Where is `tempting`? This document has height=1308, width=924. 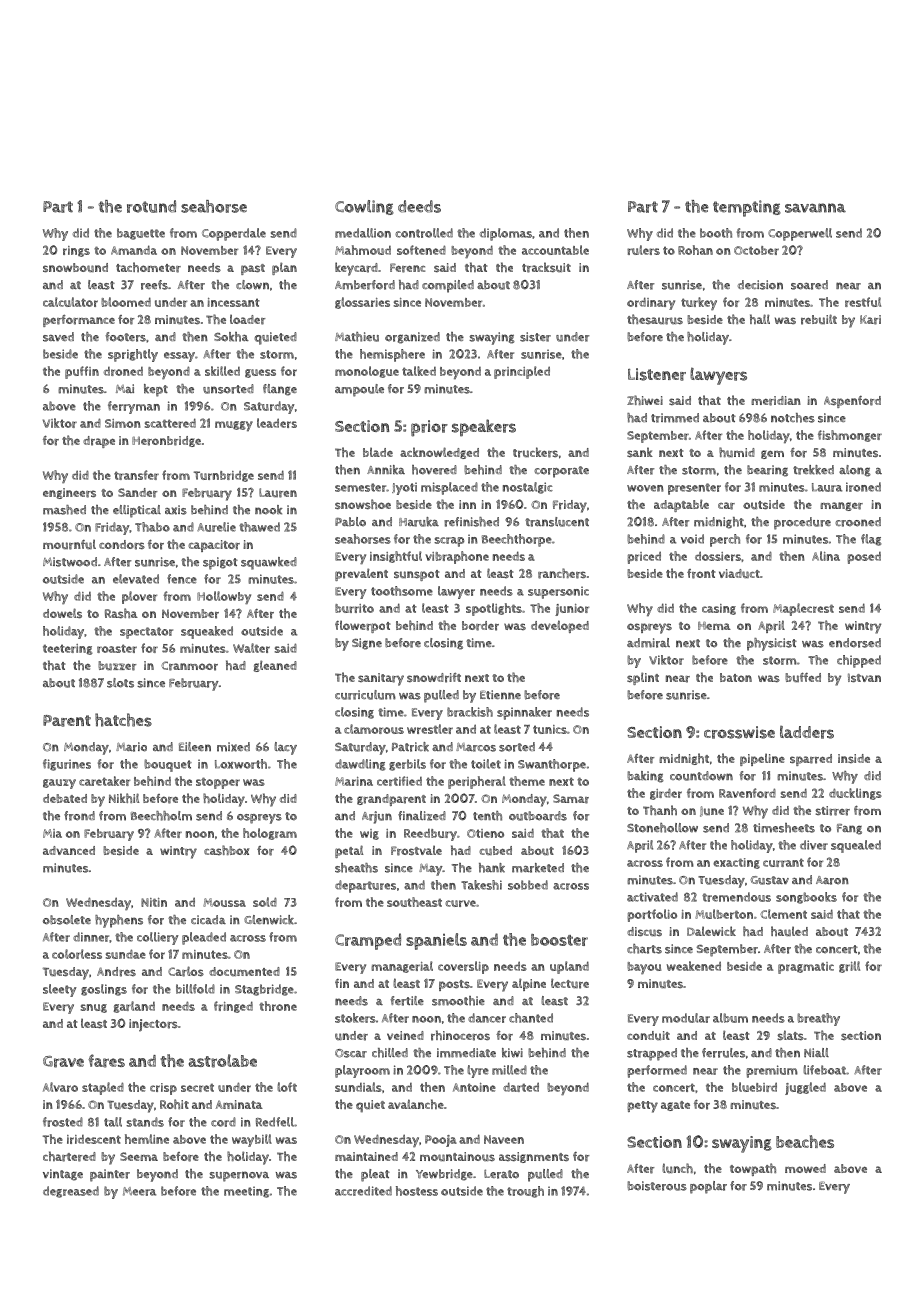
tempting is located at coordinates (747, 208).
